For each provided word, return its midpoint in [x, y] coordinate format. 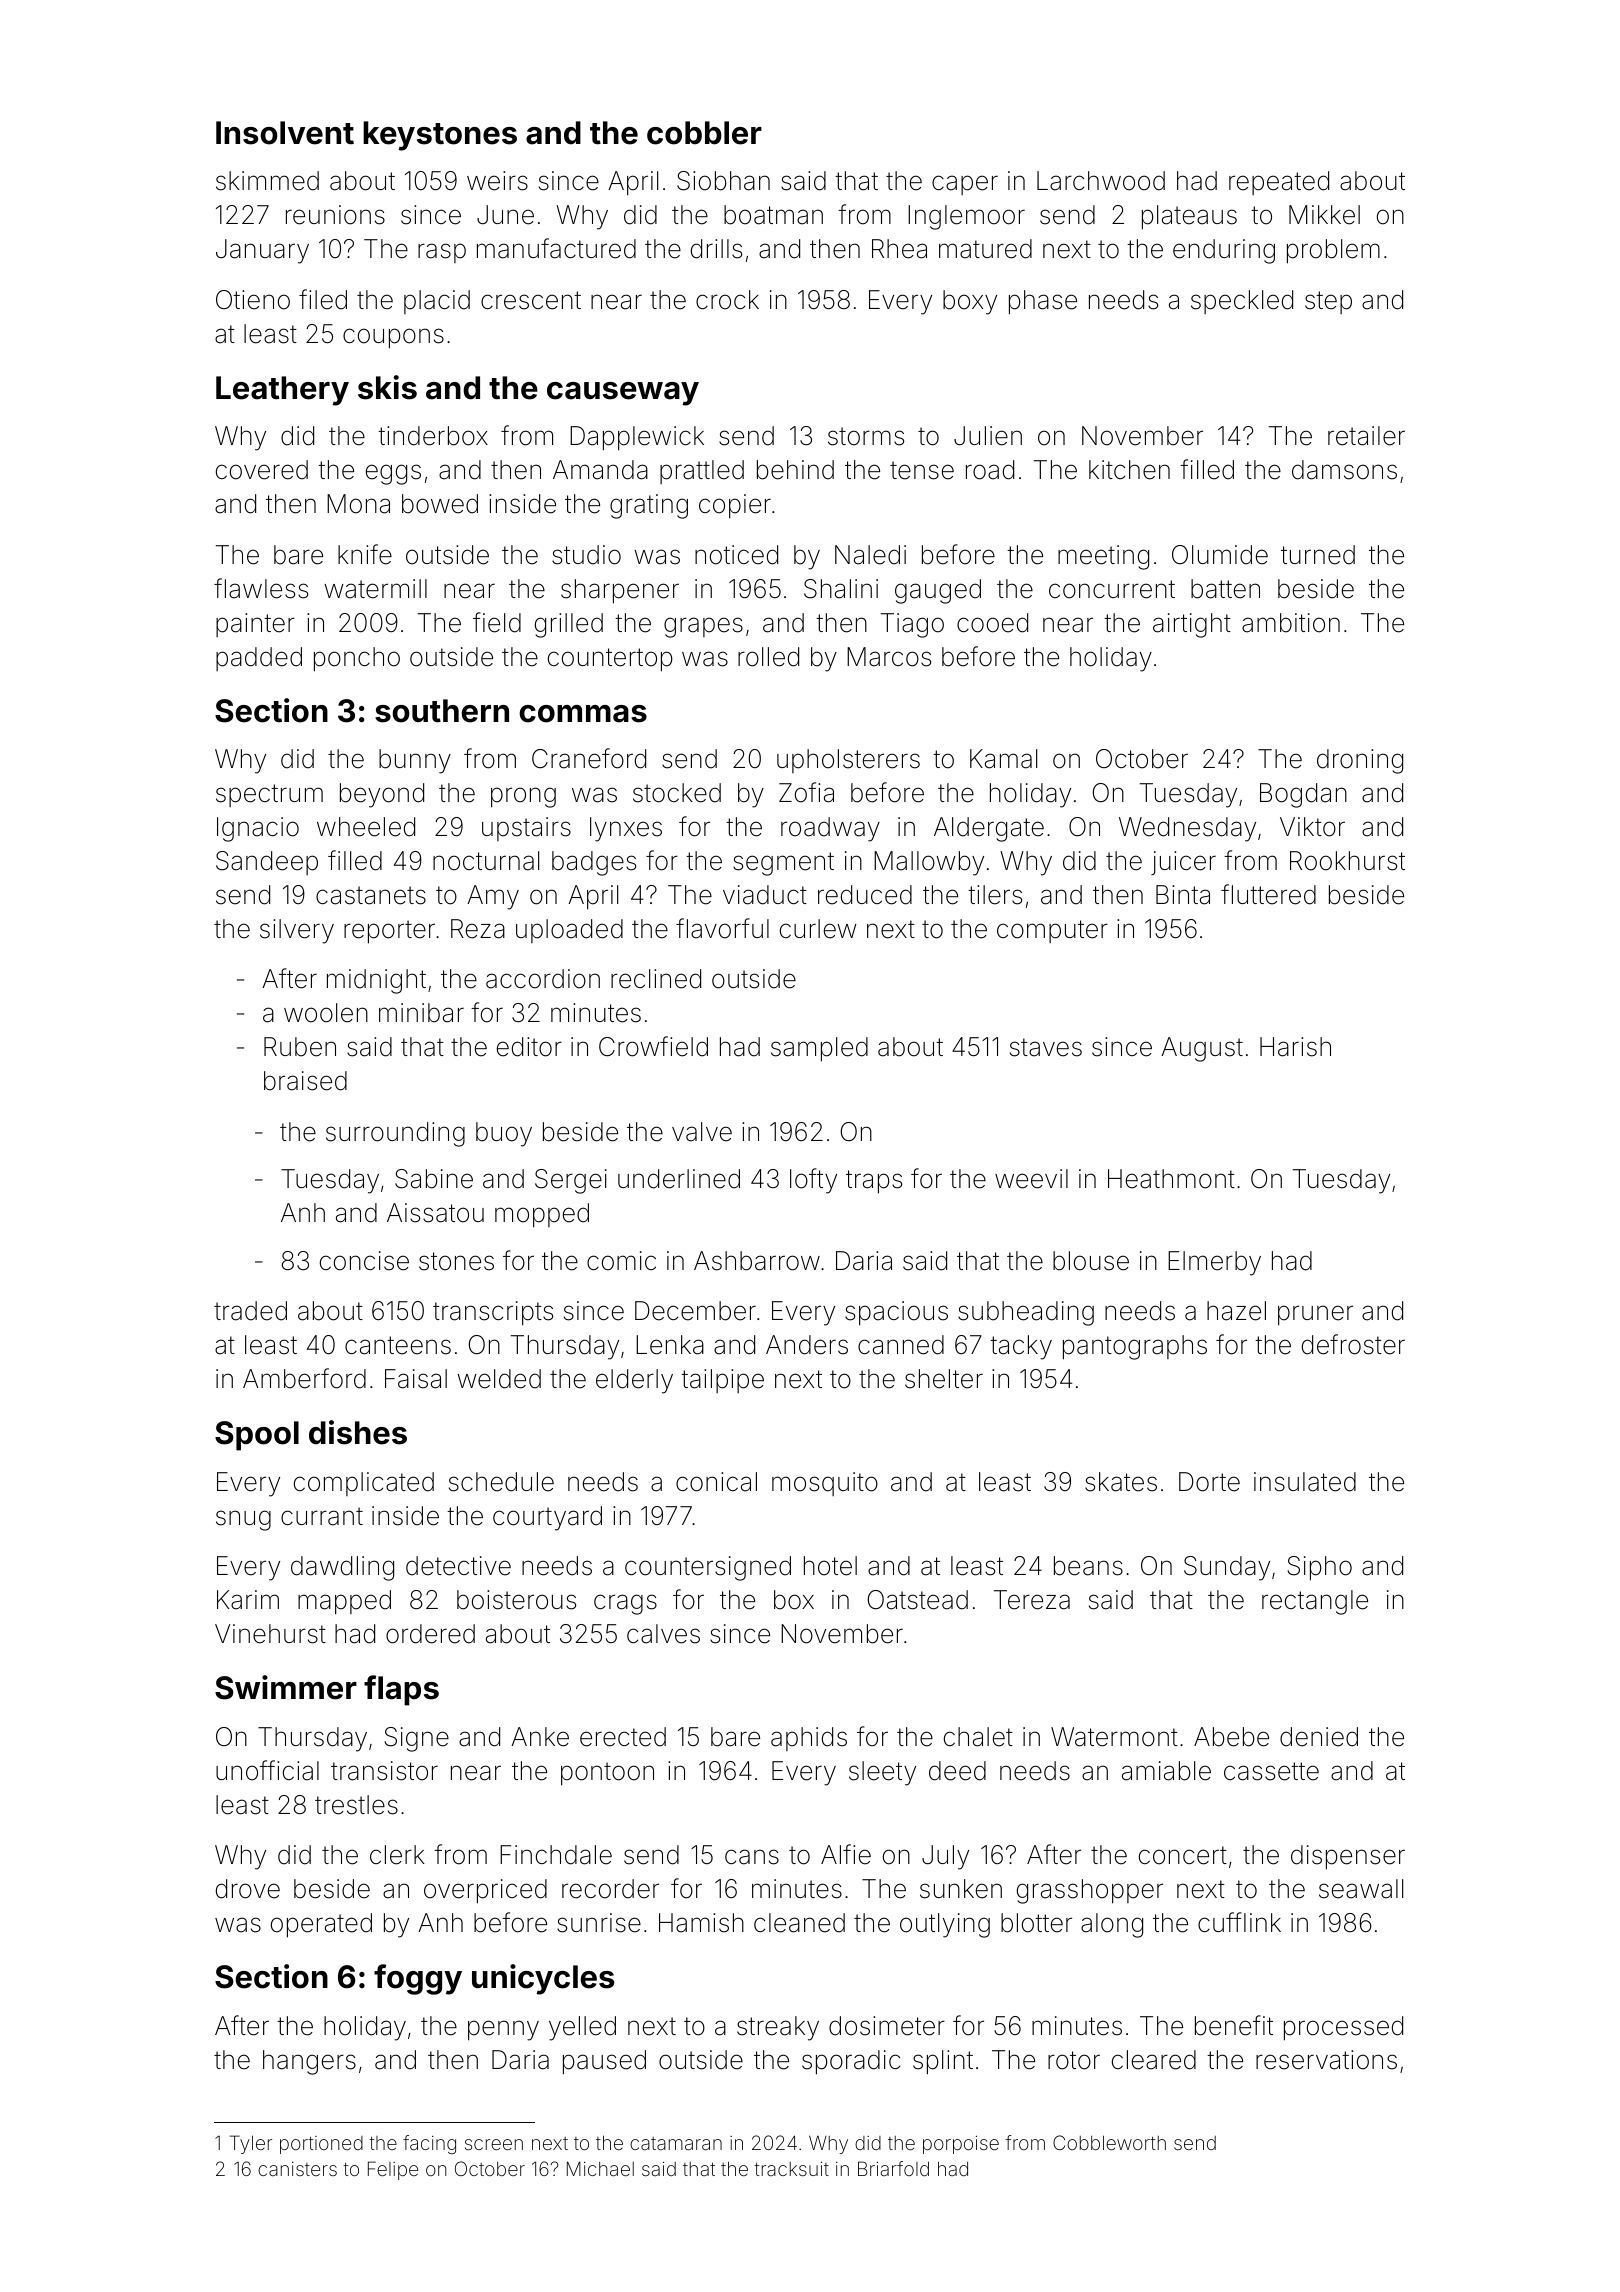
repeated [1279, 183]
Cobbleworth [1109, 2142]
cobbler [704, 133]
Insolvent [285, 133]
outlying [945, 1925]
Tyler [251, 2144]
